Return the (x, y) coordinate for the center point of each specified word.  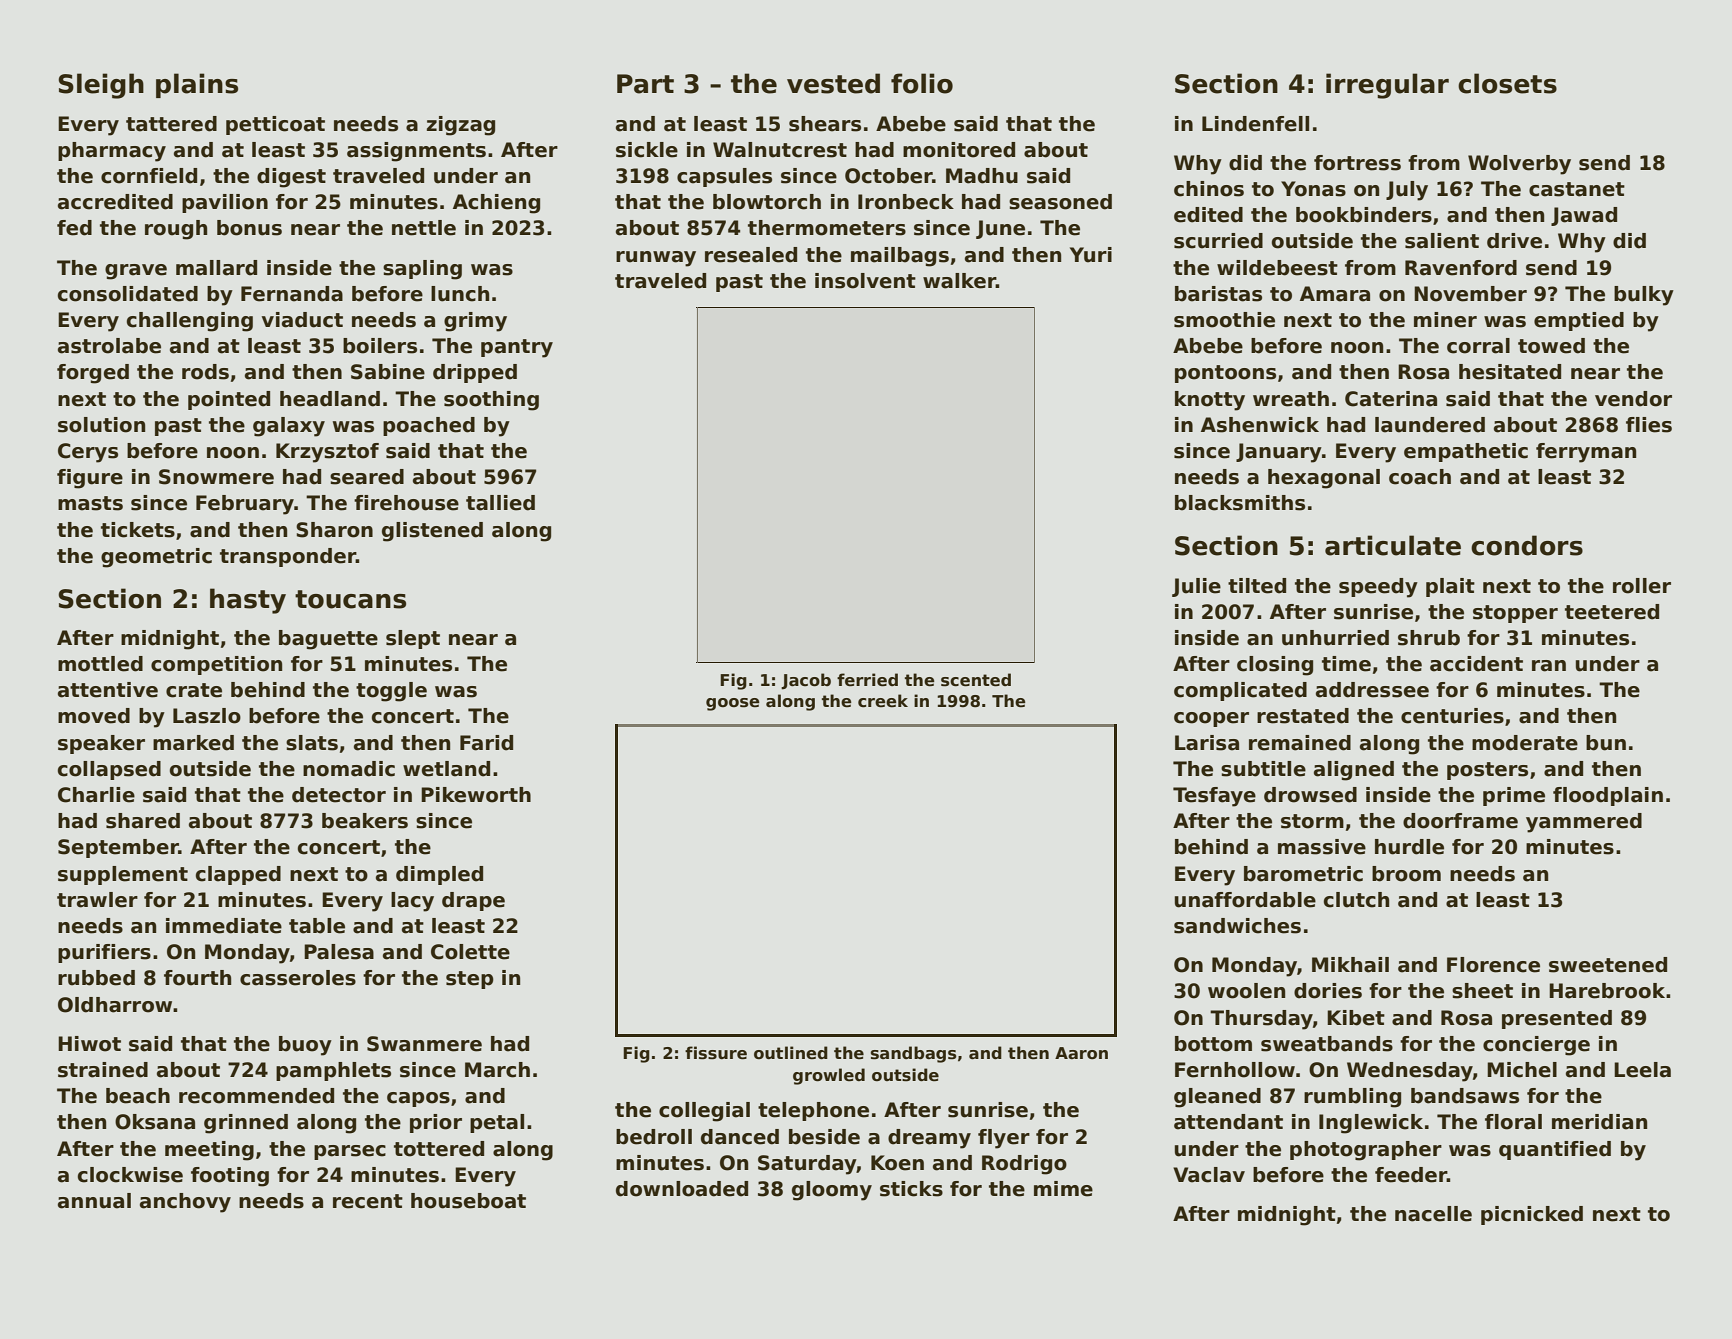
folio (922, 83)
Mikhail (1350, 965)
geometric (156, 558)
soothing (491, 401)
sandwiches (1237, 926)
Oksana (155, 1122)
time (1346, 664)
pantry (517, 348)
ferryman (1586, 453)
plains (197, 85)
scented (976, 680)
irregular (1387, 86)
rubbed (96, 978)
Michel (1522, 1070)
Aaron (1081, 1053)
